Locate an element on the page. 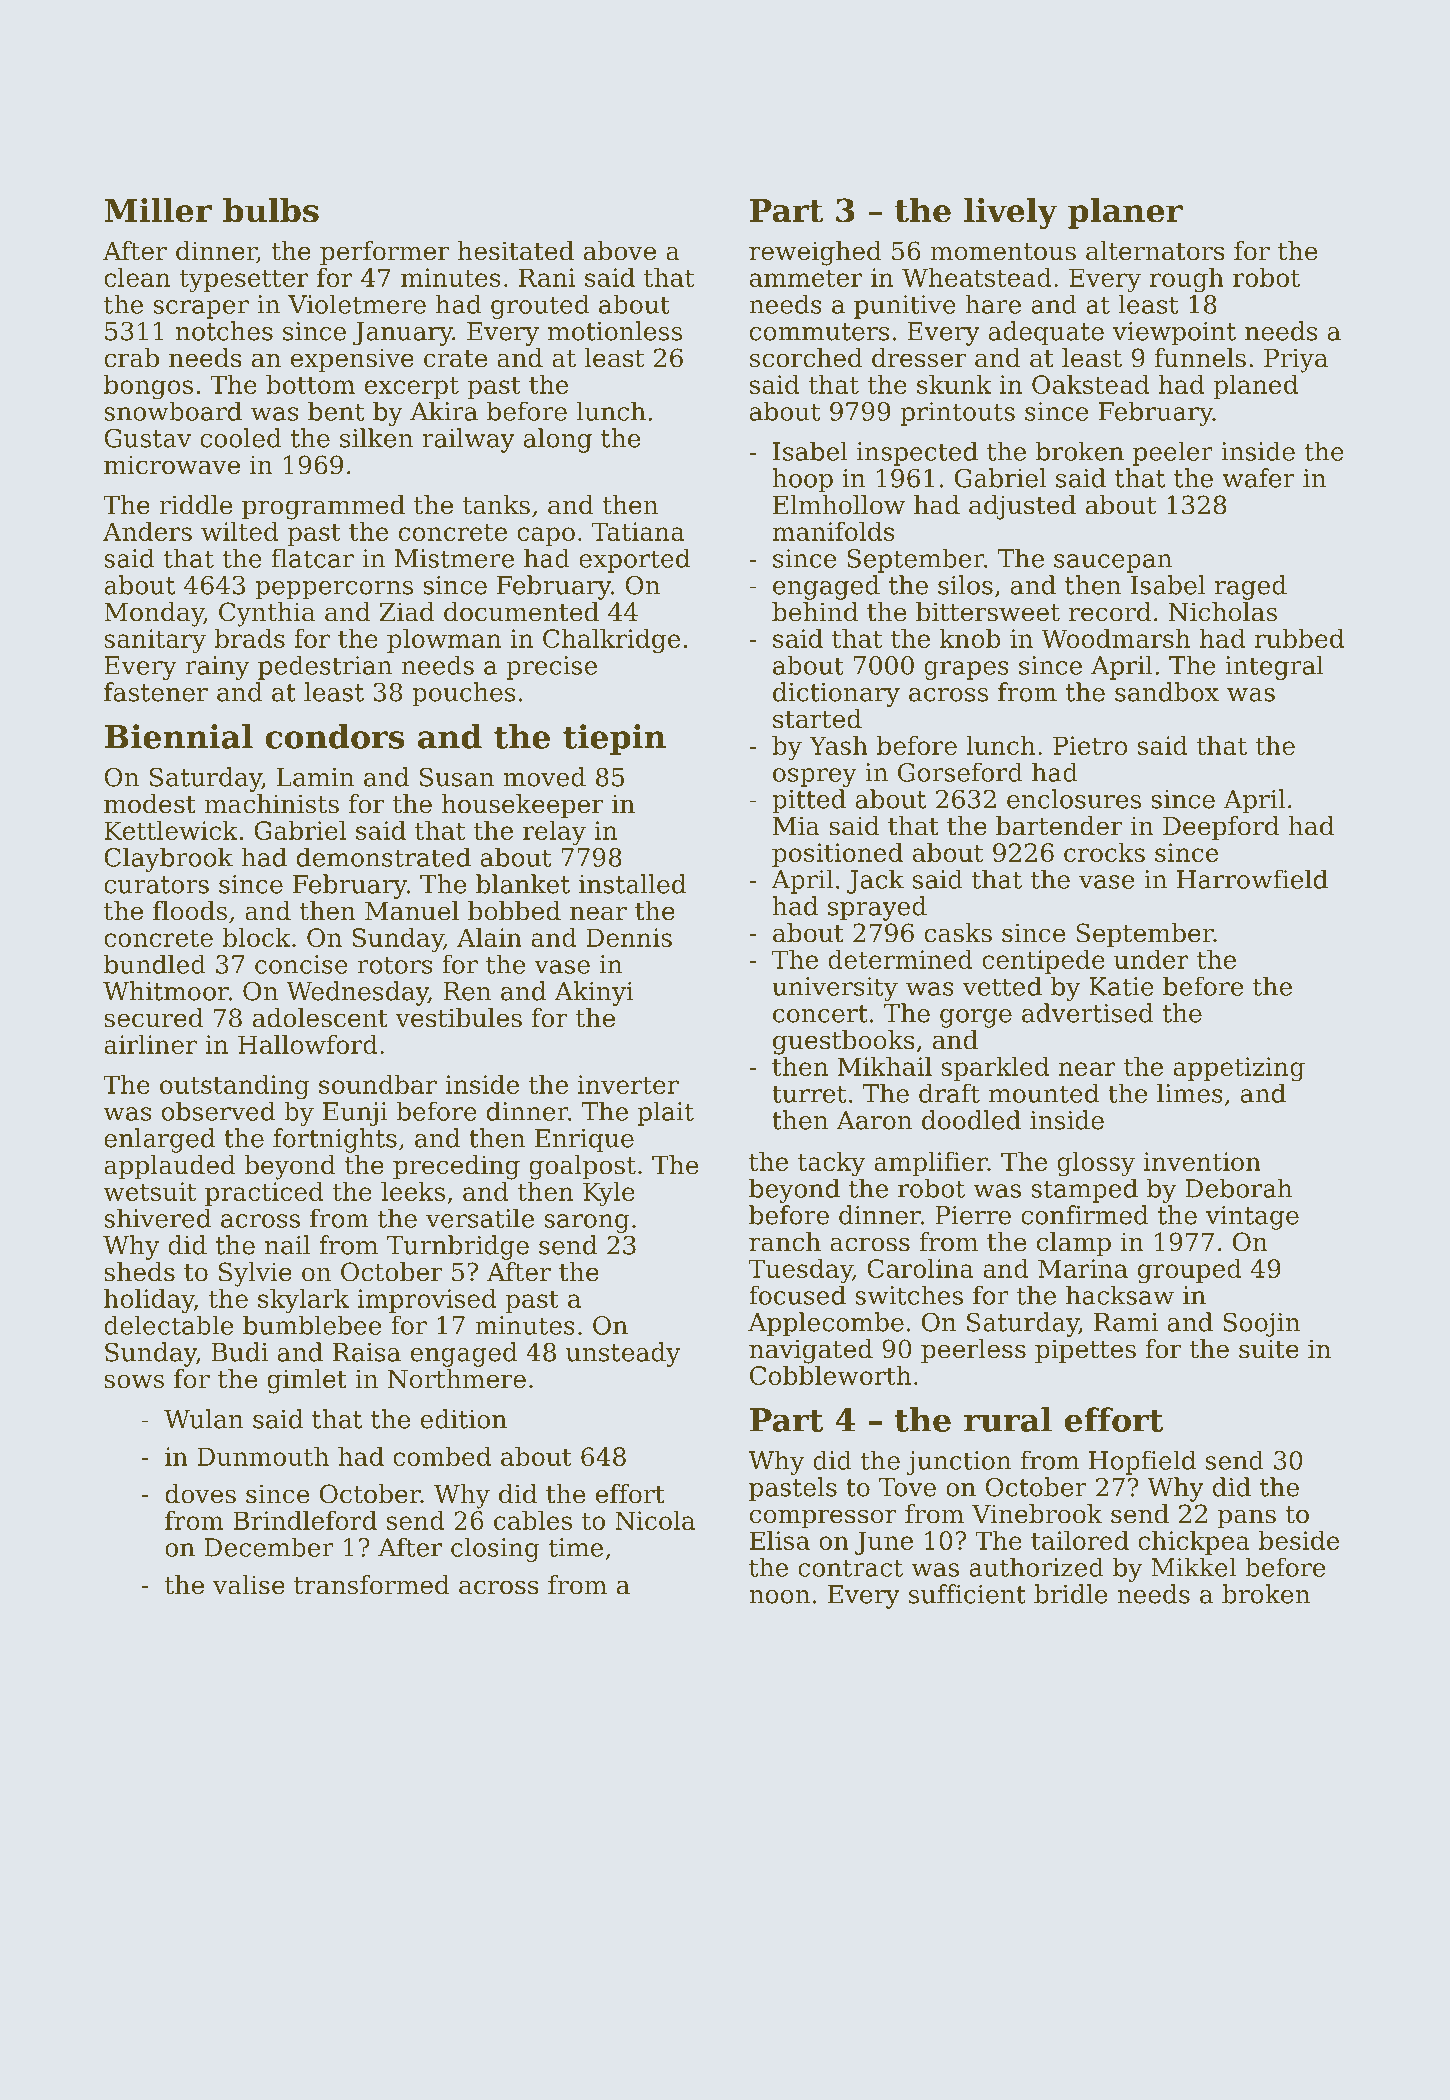 The height and width of the document is (2100, 1450). Tatiana is located at coordinates (638, 531).
